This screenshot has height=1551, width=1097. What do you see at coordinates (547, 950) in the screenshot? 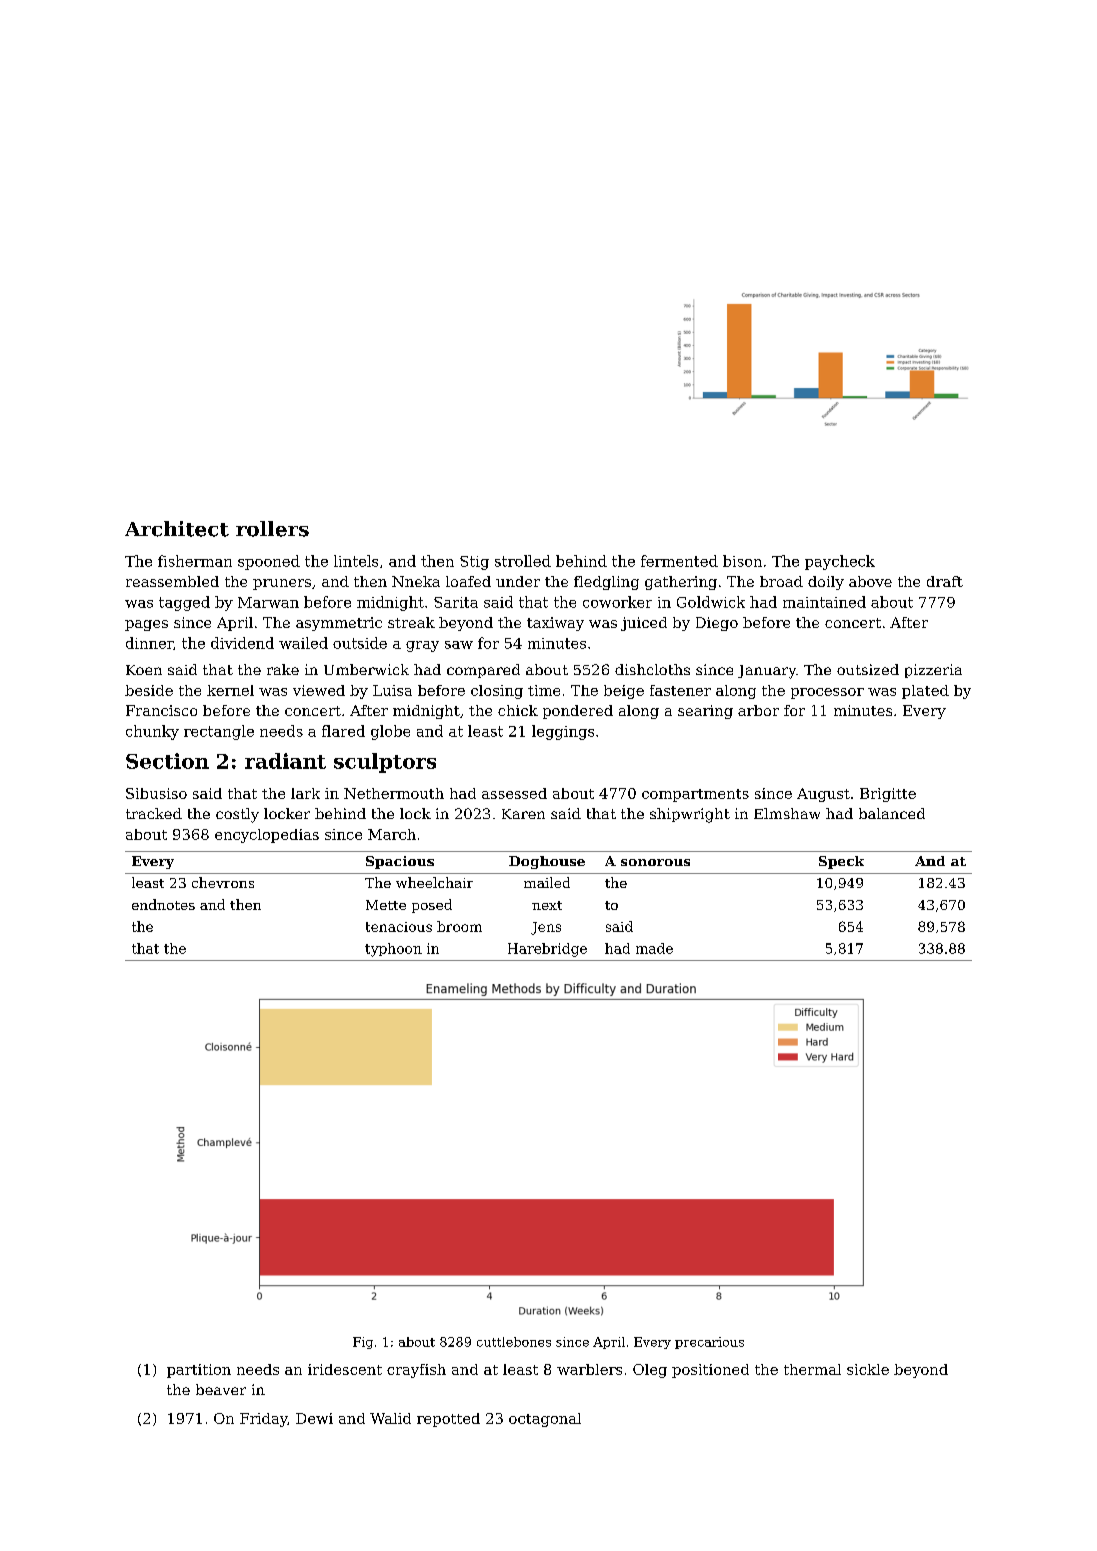
I see `Harebridge` at bounding box center [547, 950].
